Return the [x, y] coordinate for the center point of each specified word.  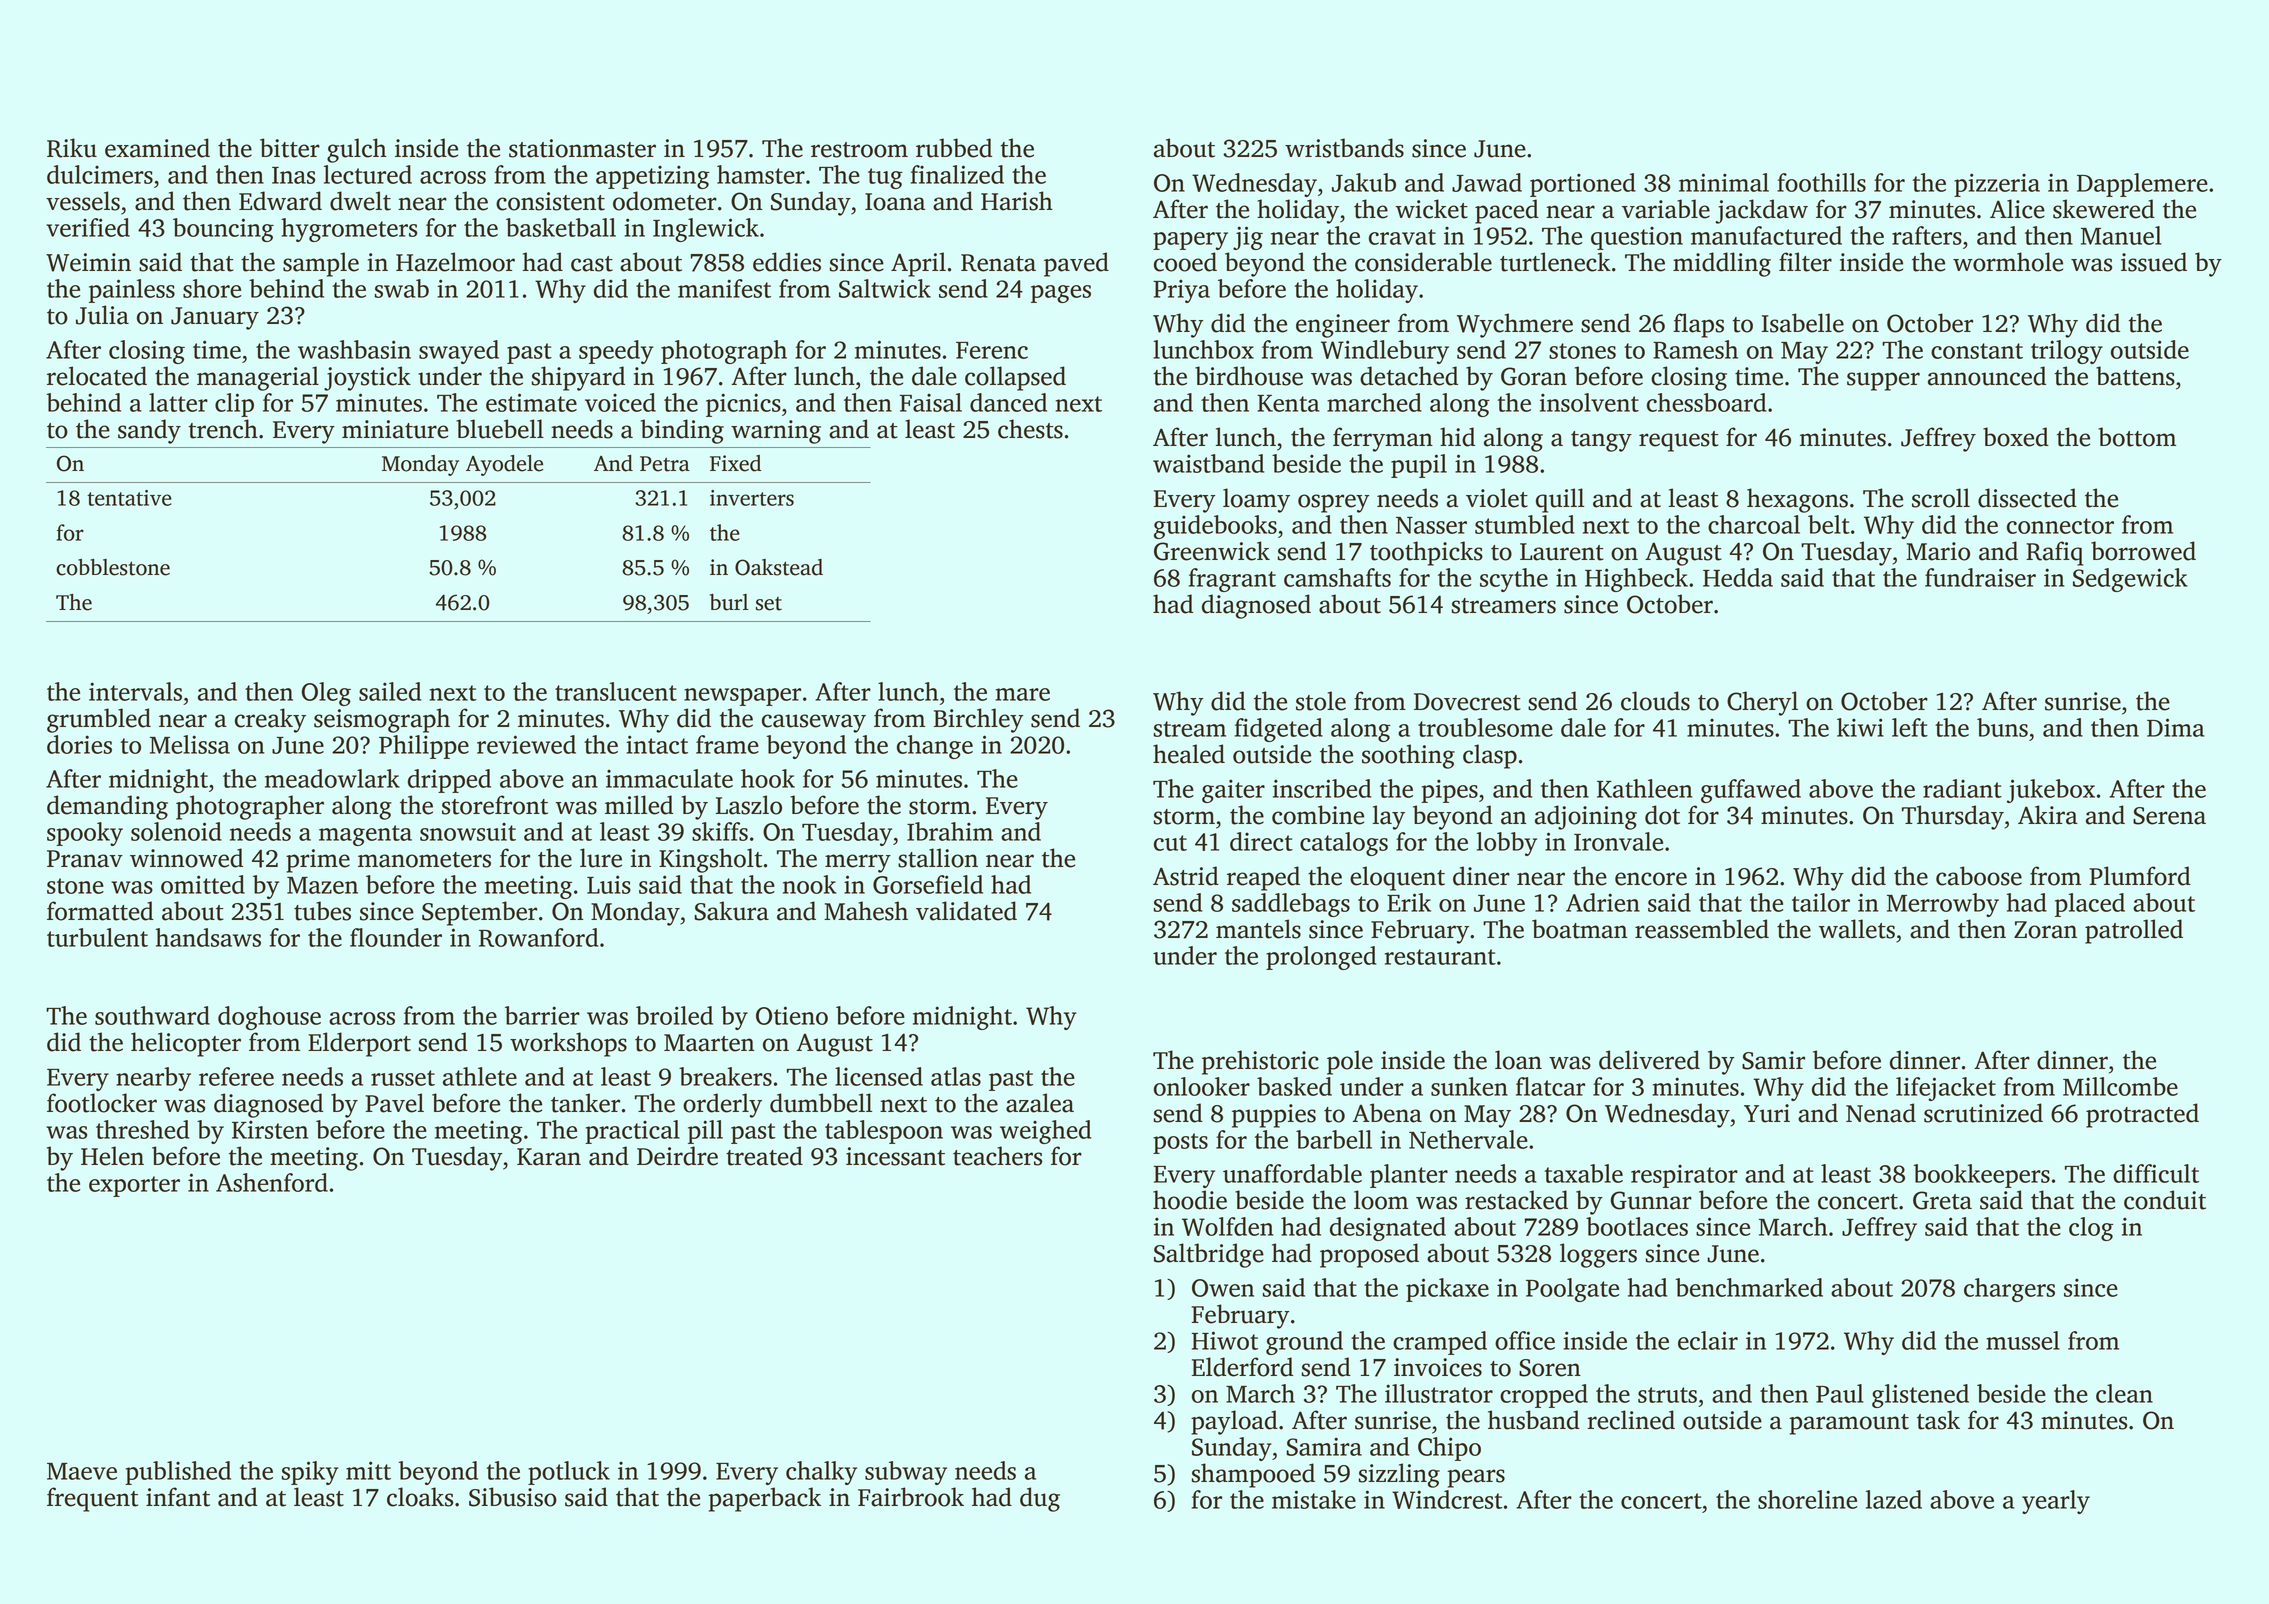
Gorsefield [928, 884]
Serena [2169, 816]
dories [79, 744]
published [178, 1473]
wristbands [1344, 148]
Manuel [2121, 235]
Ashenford [272, 1182]
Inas [293, 175]
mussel [2023, 1340]
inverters [752, 498]
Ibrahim [950, 831]
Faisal [931, 402]
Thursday [1953, 817]
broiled [674, 1015]
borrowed [2143, 551]
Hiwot [1225, 1340]
